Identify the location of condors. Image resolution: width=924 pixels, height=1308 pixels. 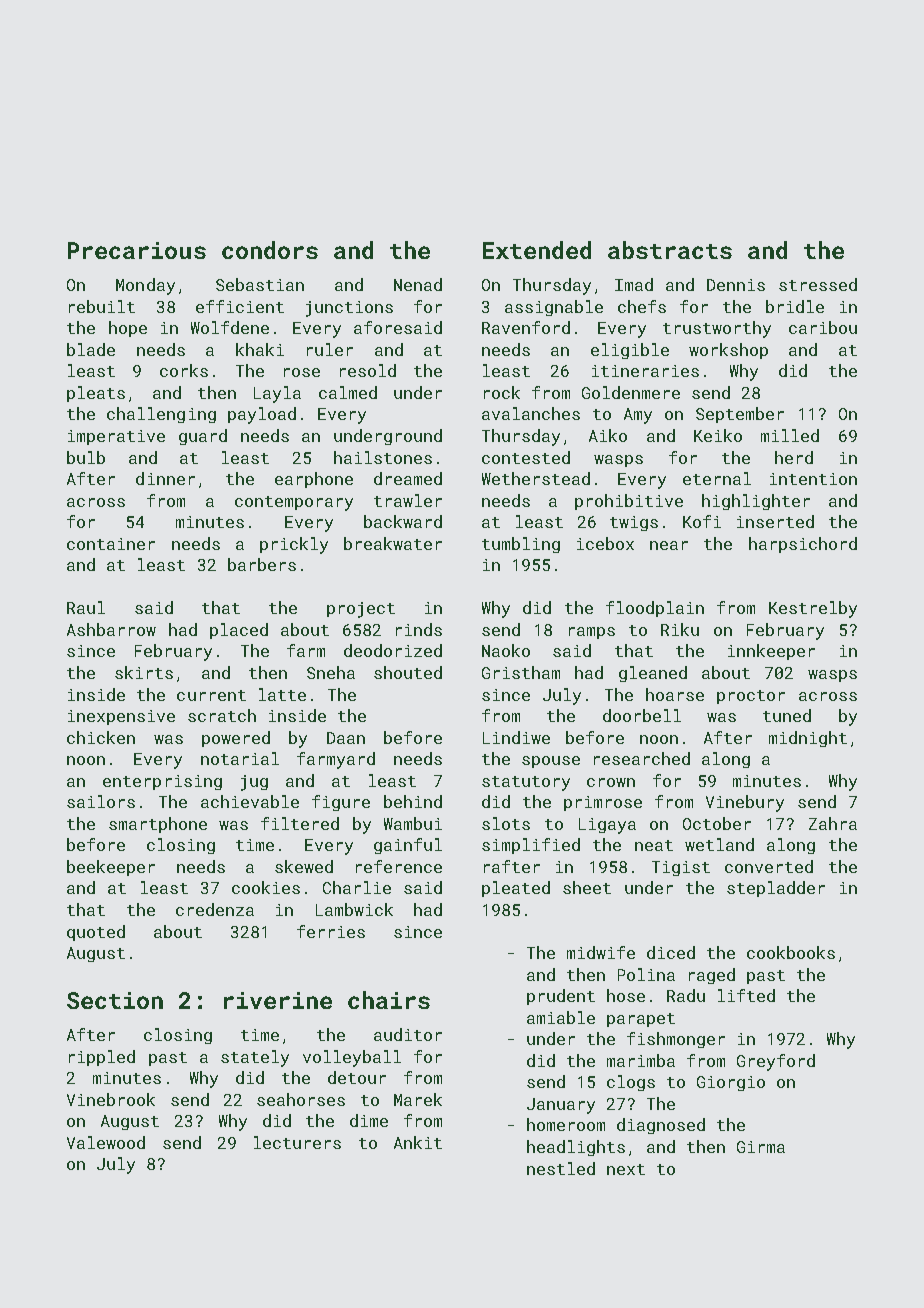
(270, 250).
